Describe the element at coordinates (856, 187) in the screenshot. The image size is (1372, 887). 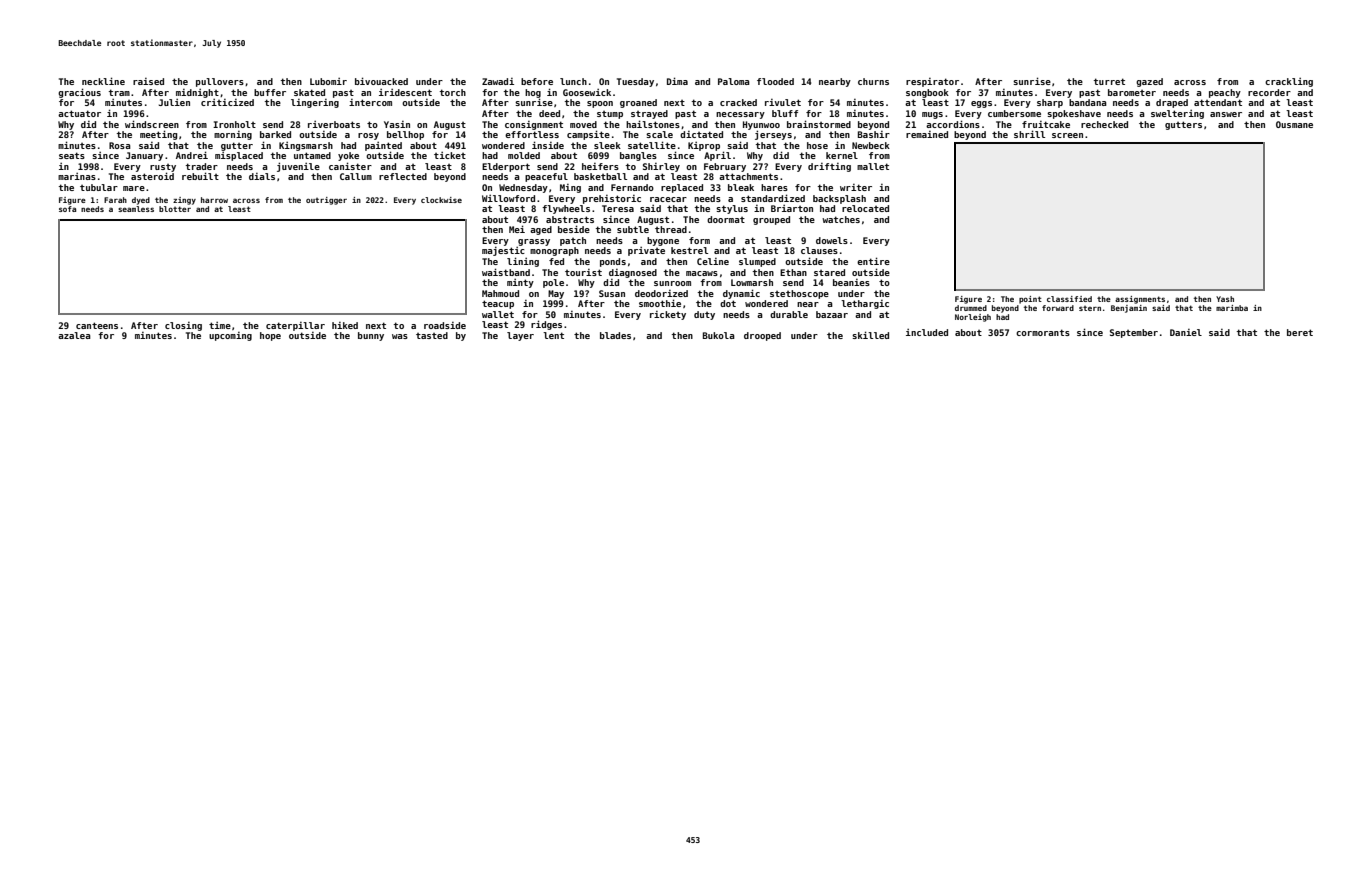
I see `writer` at that location.
